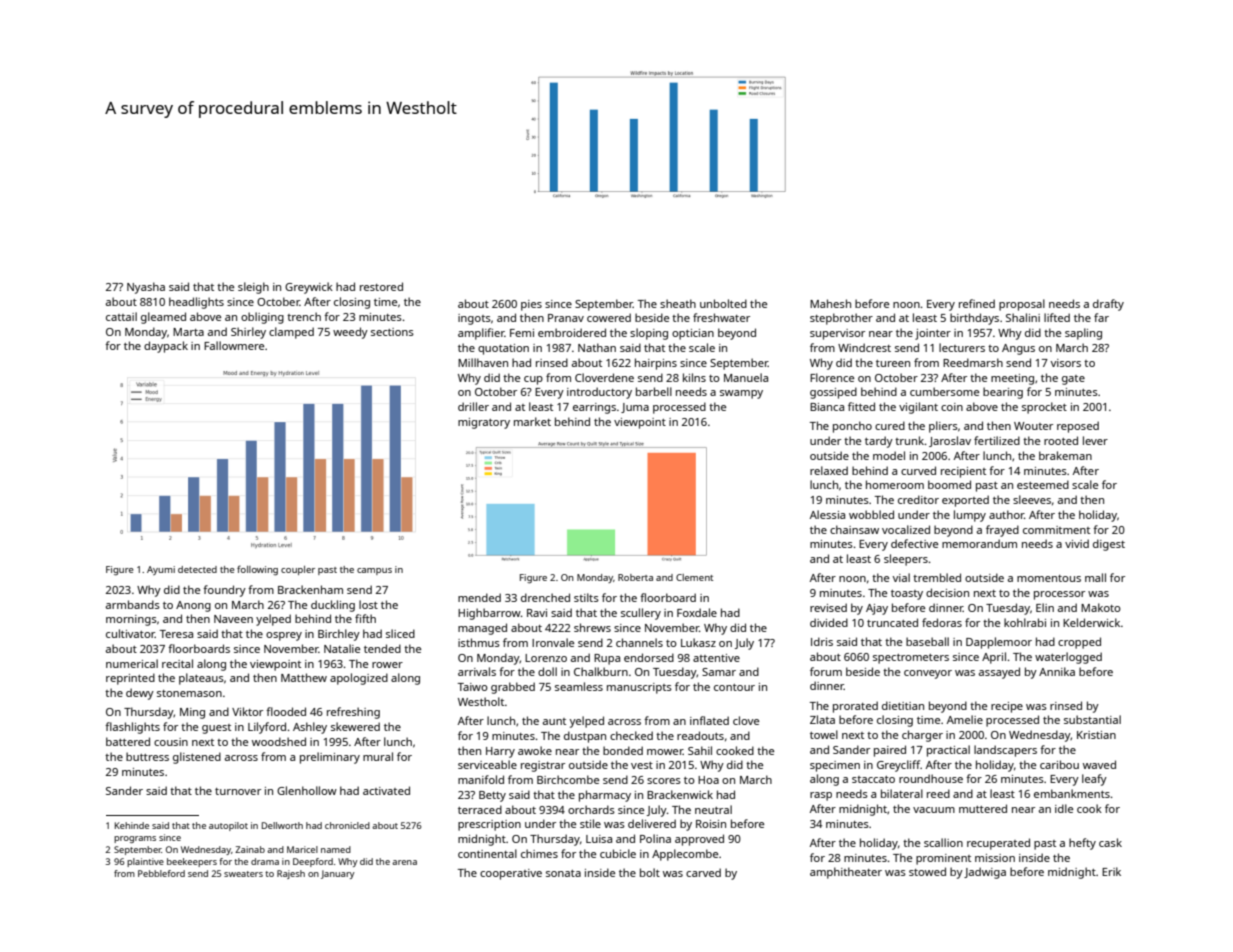 The image size is (1233, 952). What do you see at coordinates (649, 657) in the screenshot?
I see `endorsed` at bounding box center [649, 657].
